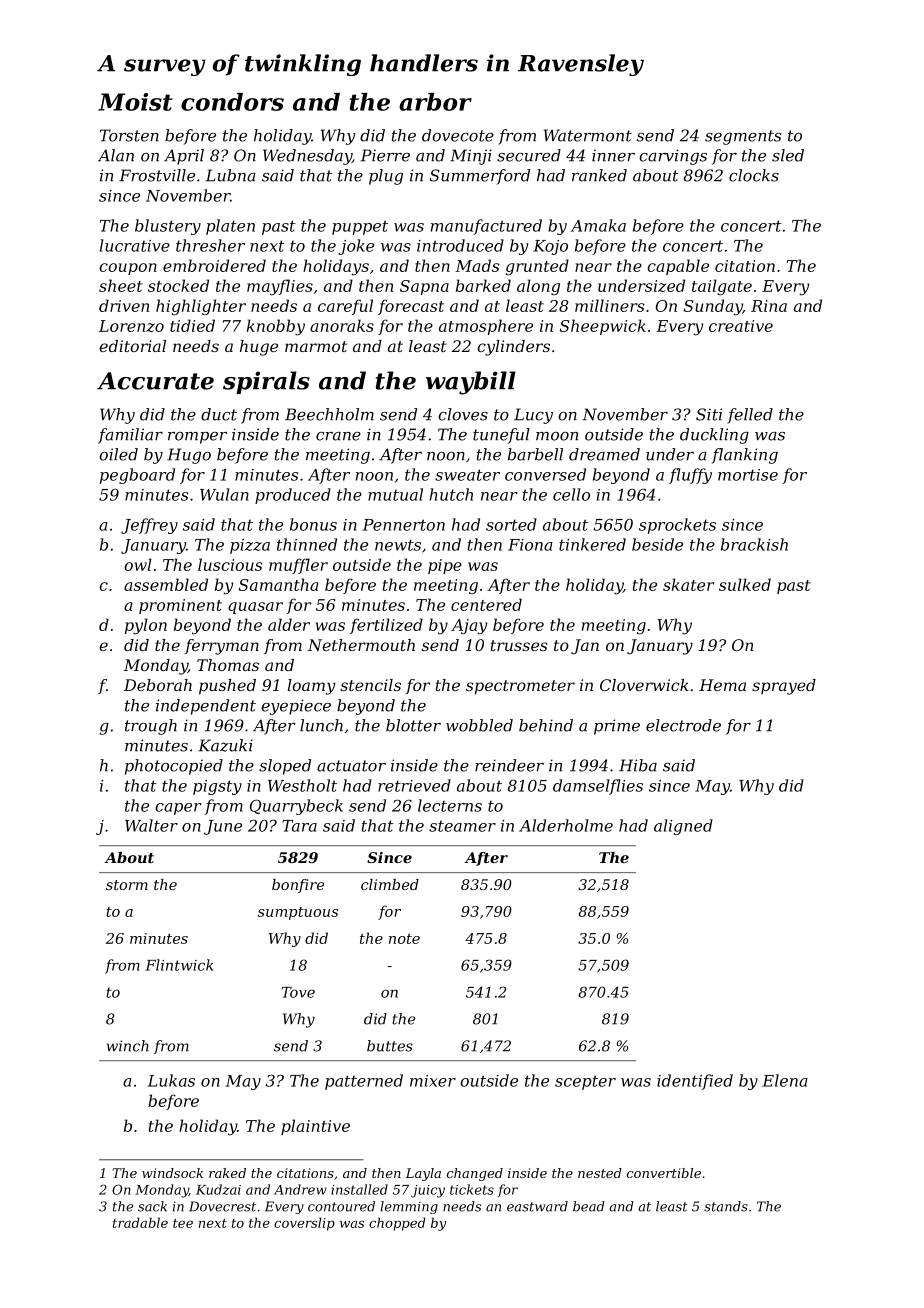  What do you see at coordinates (140, 1222) in the screenshot?
I see `tradable` at bounding box center [140, 1222].
